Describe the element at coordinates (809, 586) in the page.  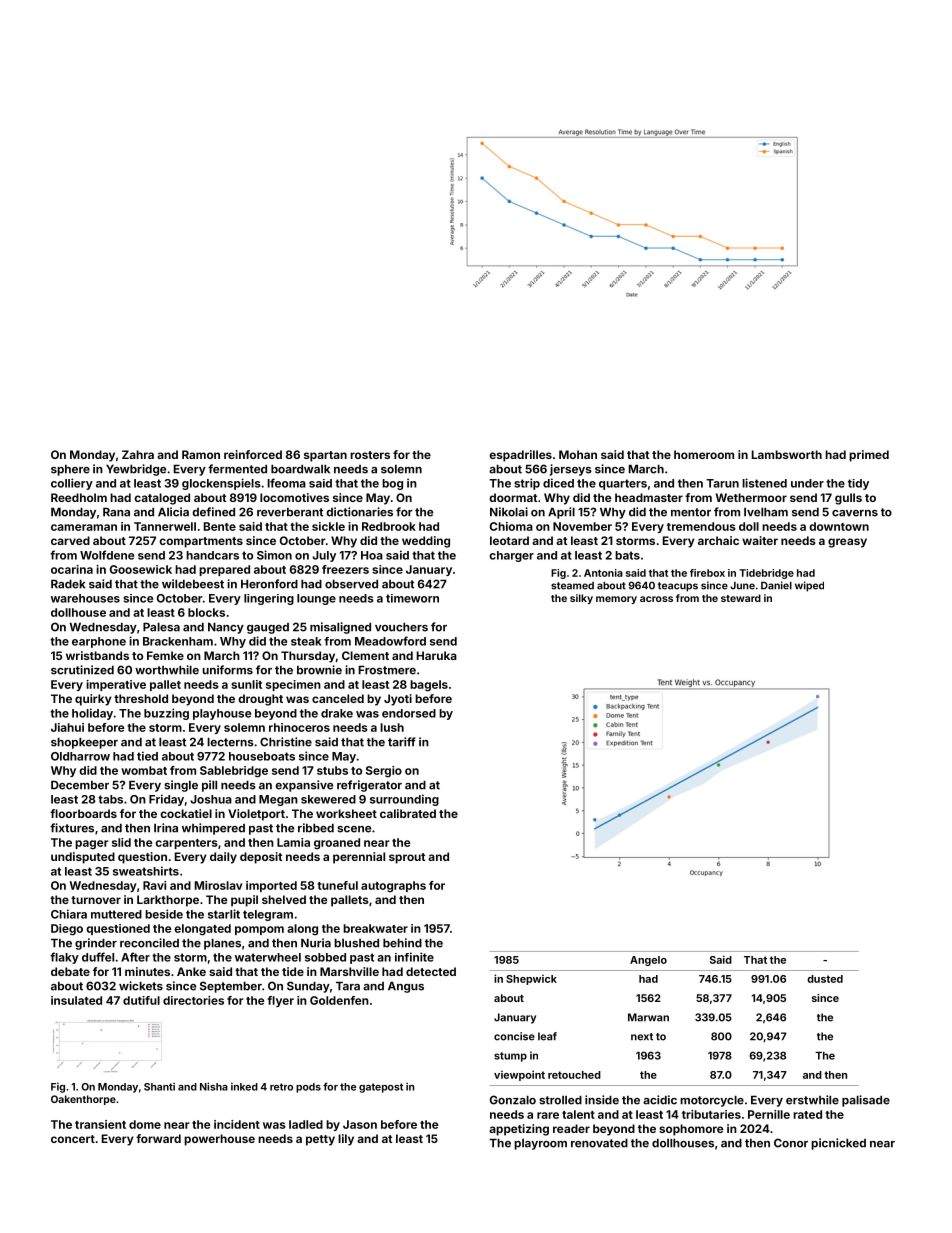
I see `wiped` at that location.
